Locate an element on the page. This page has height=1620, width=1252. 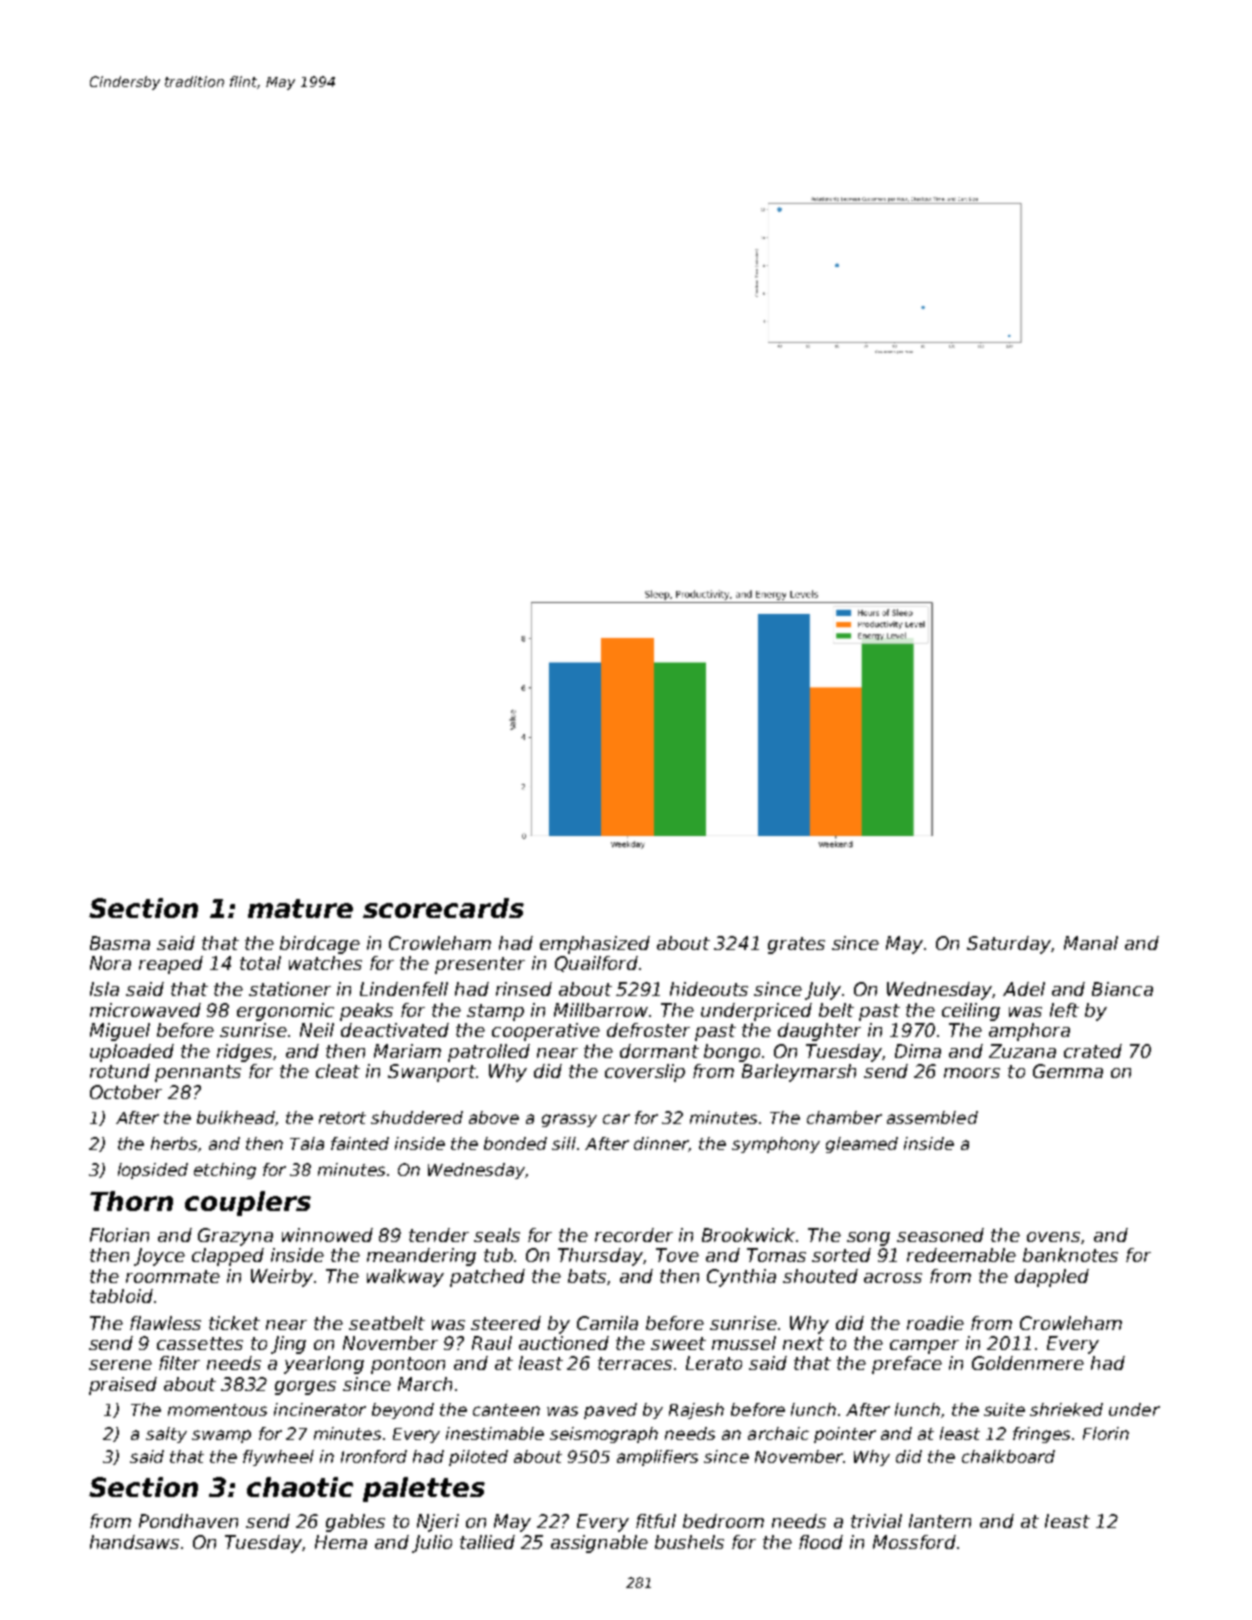
grates is located at coordinates (796, 945).
